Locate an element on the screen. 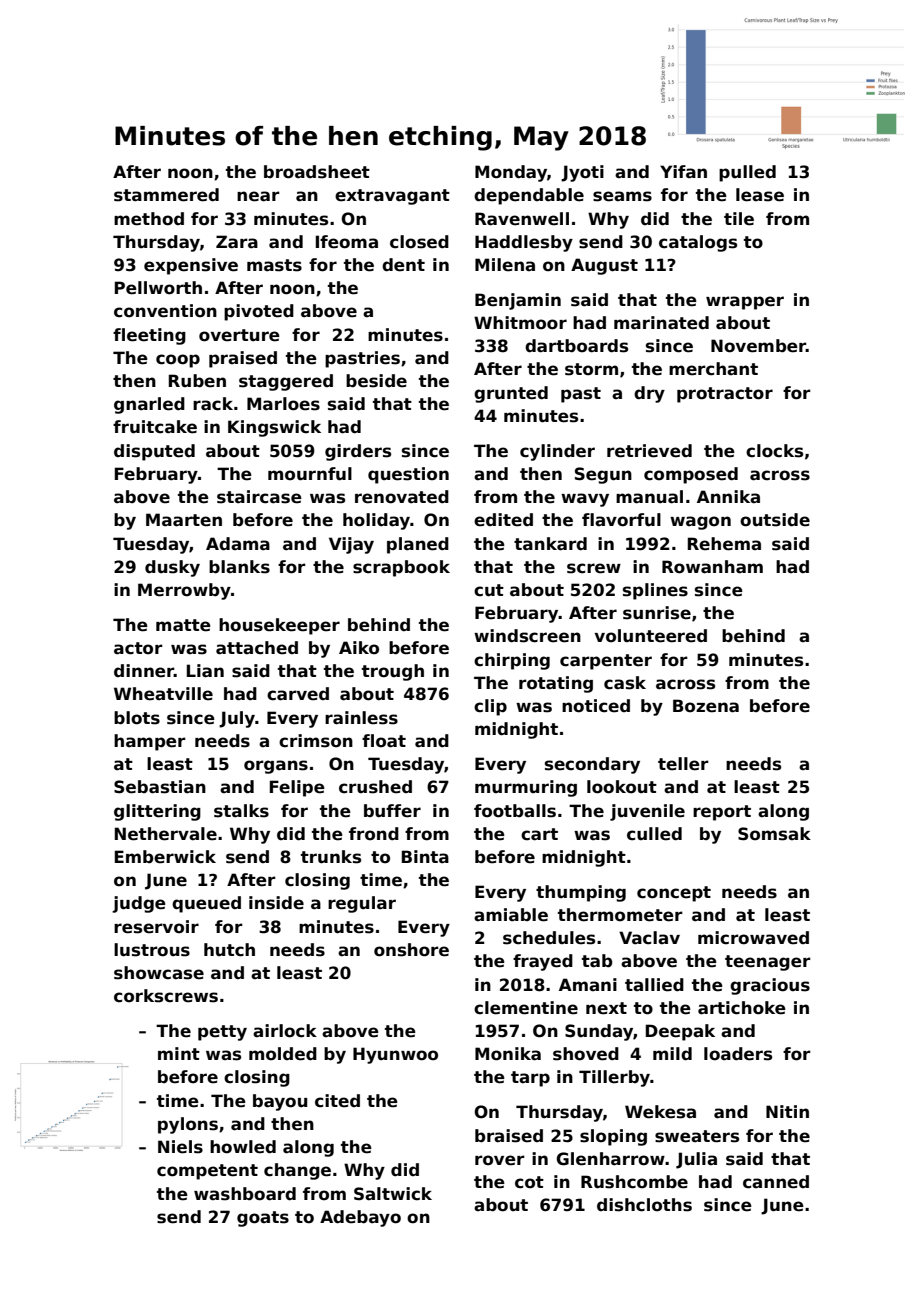 The image size is (924, 1308). Niels is located at coordinates (180, 1147).
